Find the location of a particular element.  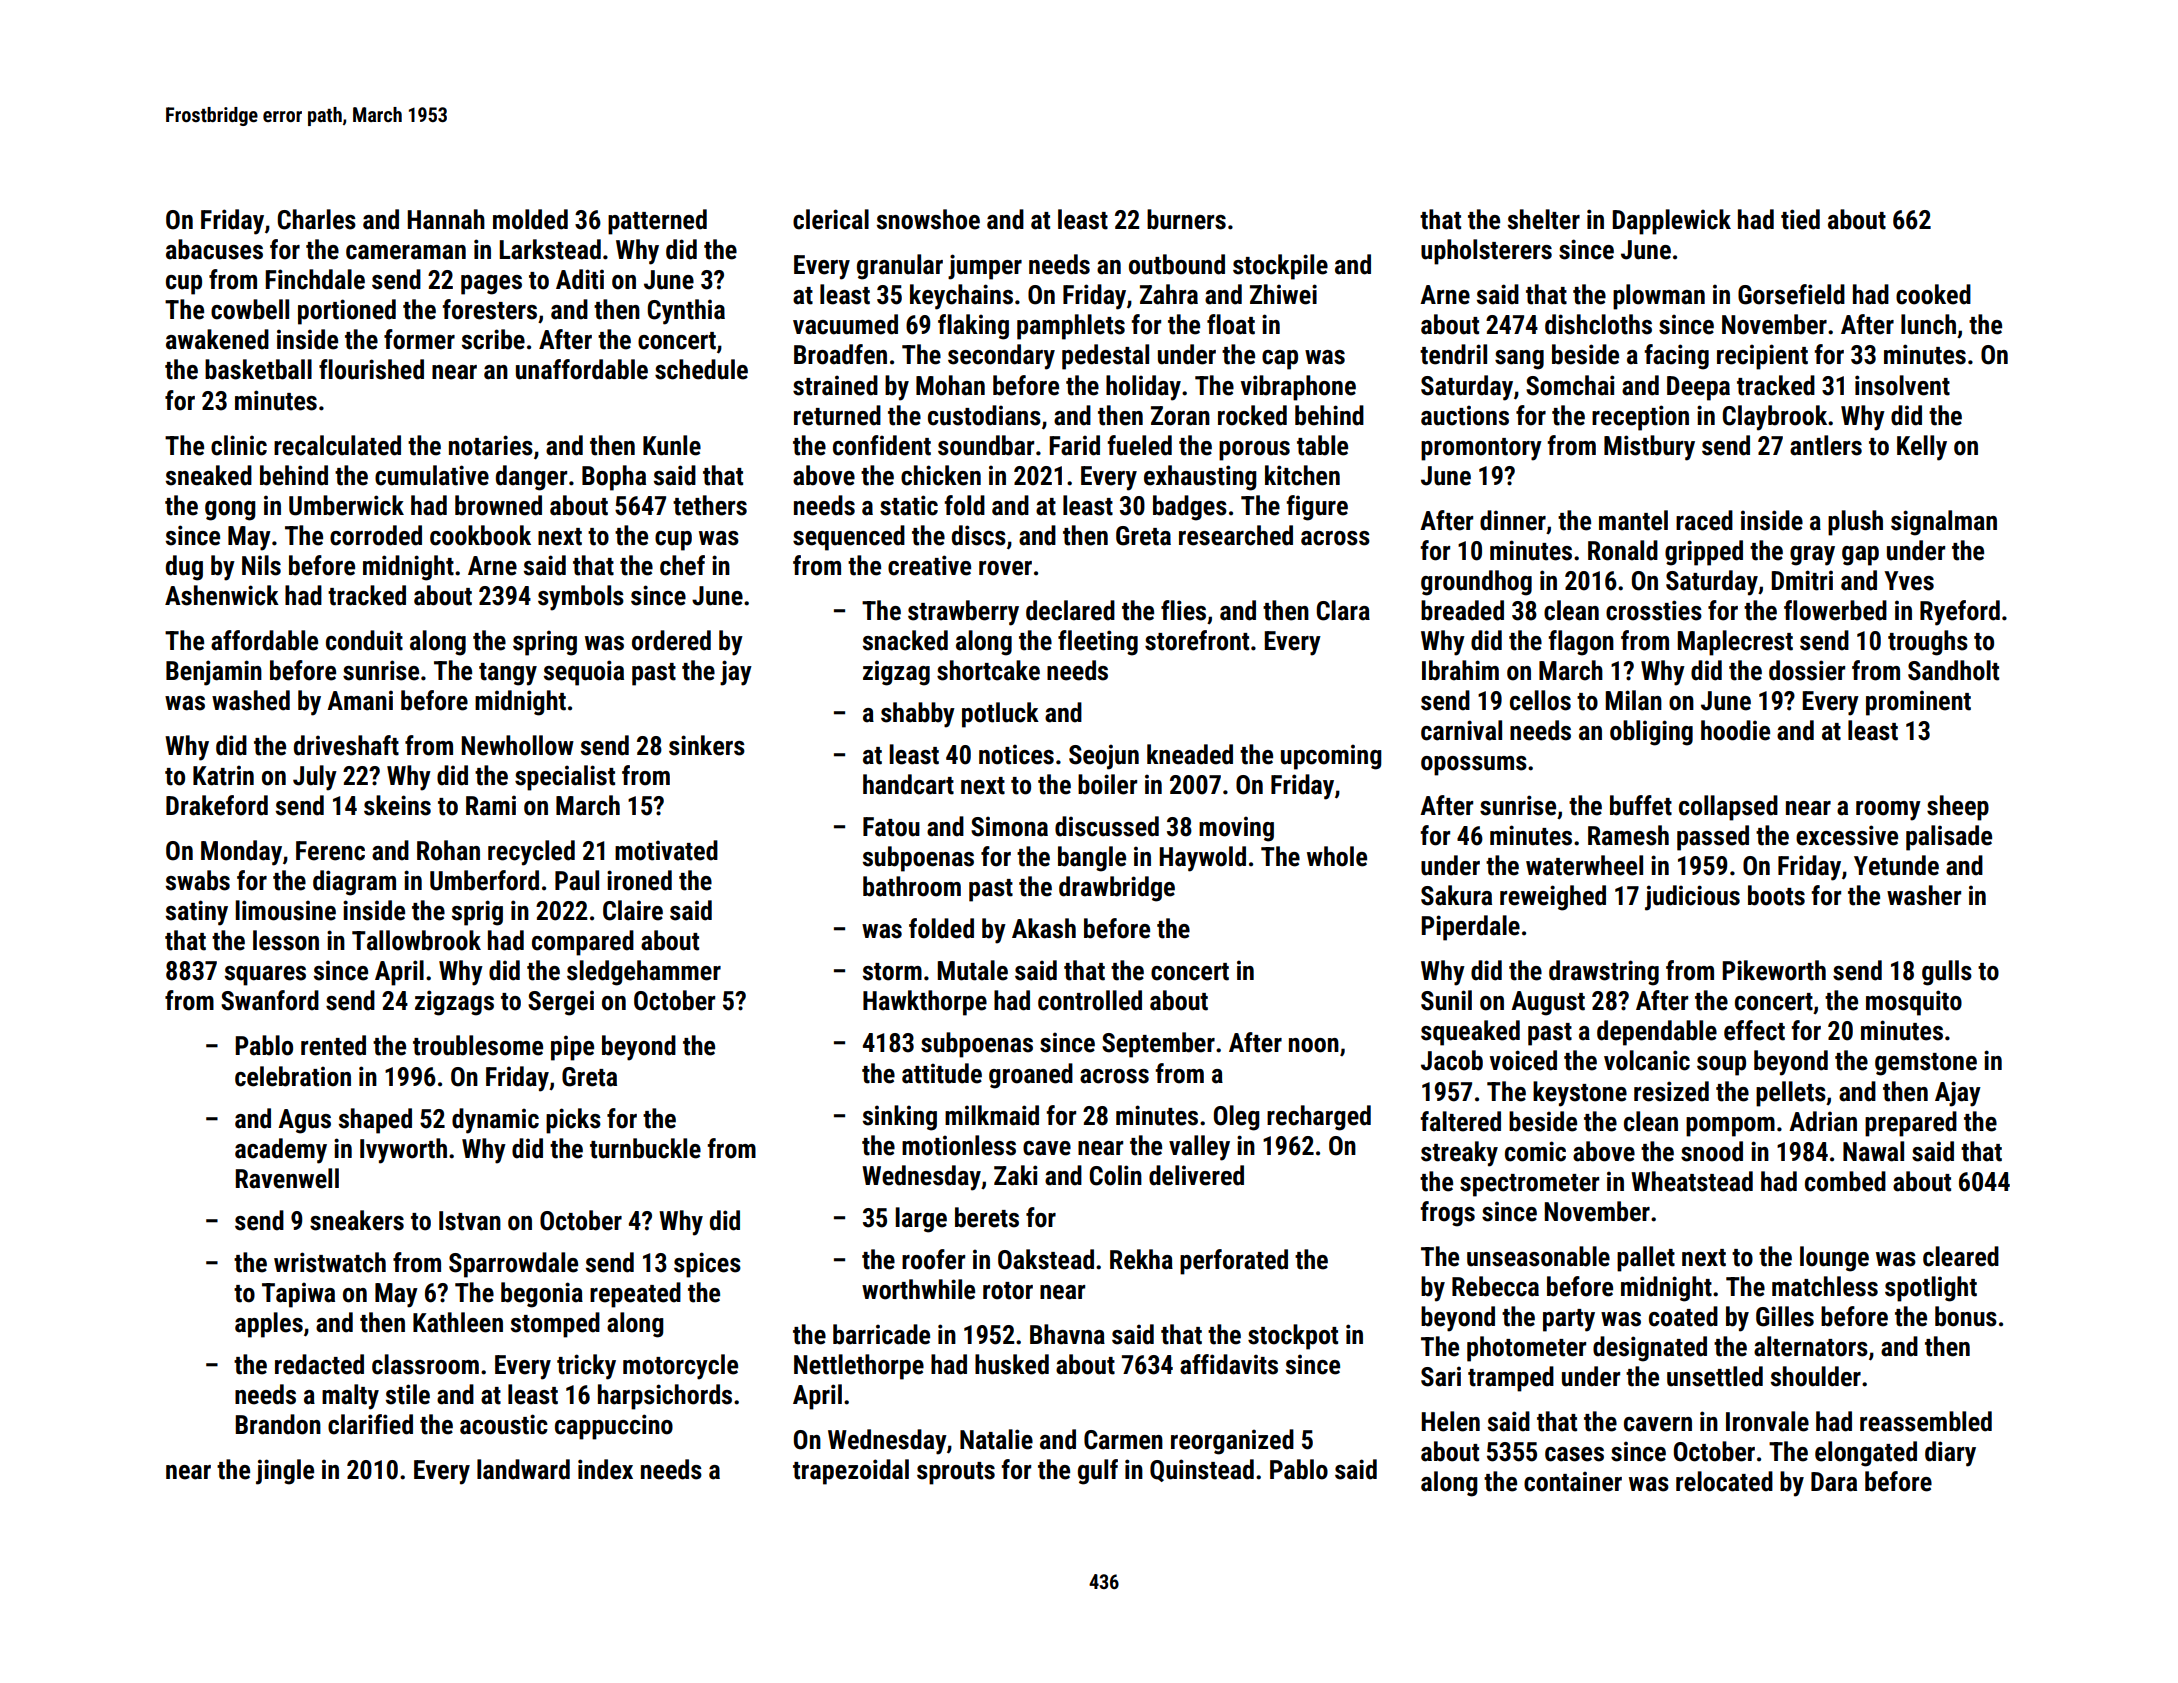

Quinstead is located at coordinates (1202, 1470).
